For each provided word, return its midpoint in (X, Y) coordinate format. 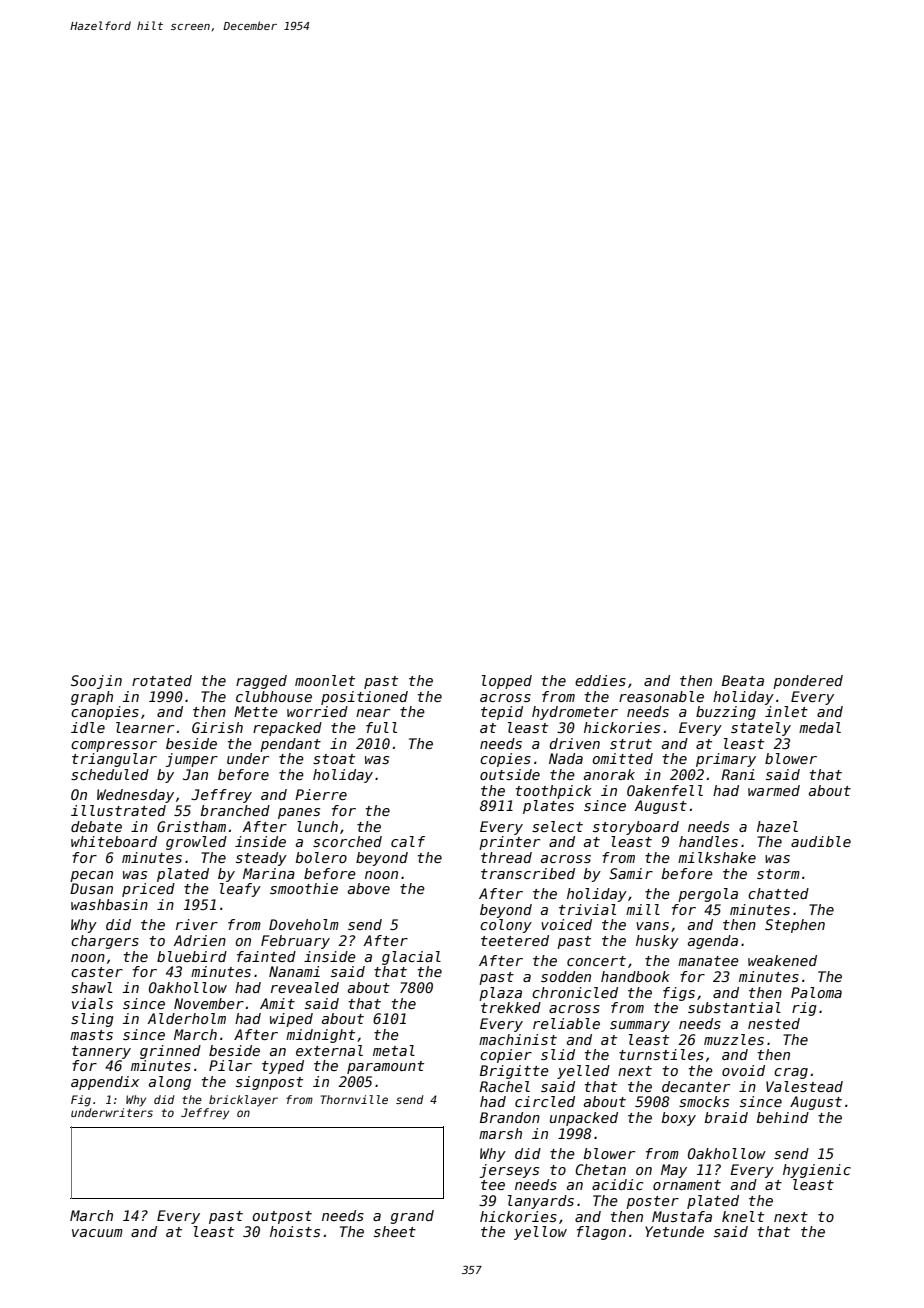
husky (657, 942)
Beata (743, 680)
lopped (507, 682)
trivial (587, 909)
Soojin (96, 682)
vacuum (97, 1233)
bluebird (192, 956)
